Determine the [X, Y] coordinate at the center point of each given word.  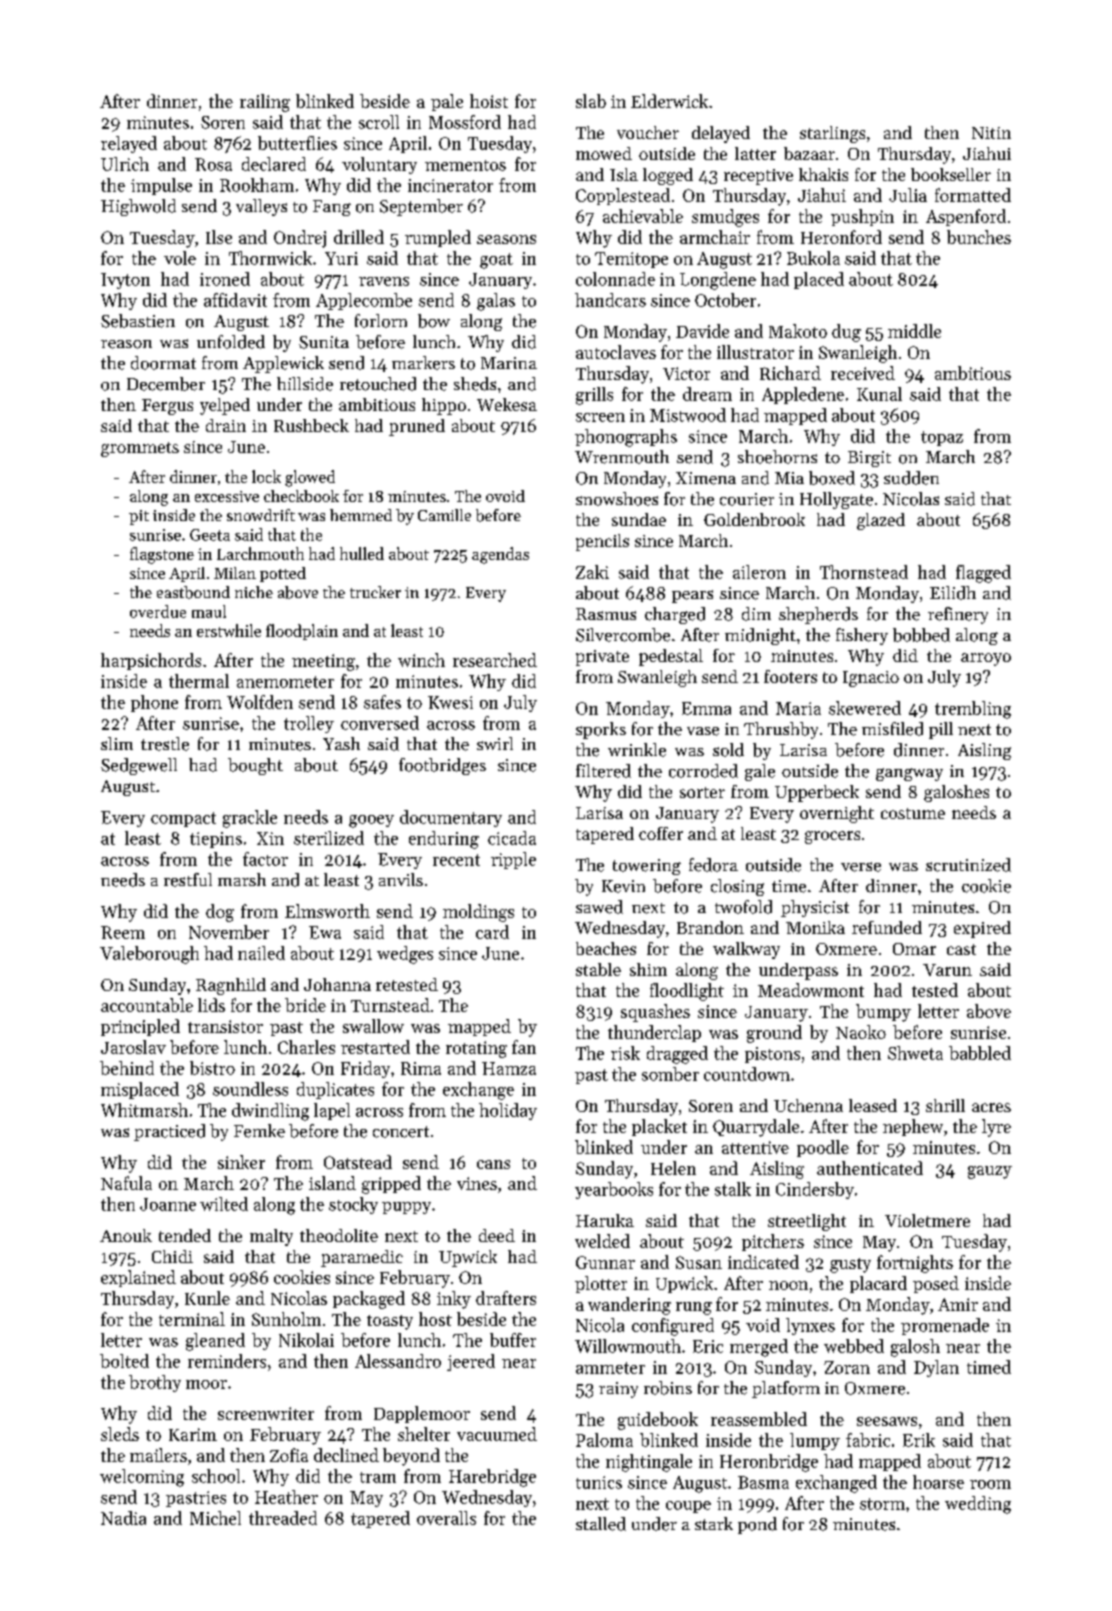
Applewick [283, 364]
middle [914, 331]
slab [591, 101]
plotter [601, 1284]
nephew [913, 1127]
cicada [512, 838]
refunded [887, 927]
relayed [129, 144]
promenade [945, 1326]
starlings [832, 134]
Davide [702, 331]
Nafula [126, 1183]
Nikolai [306, 1340]
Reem [123, 932]
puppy [406, 1208]
